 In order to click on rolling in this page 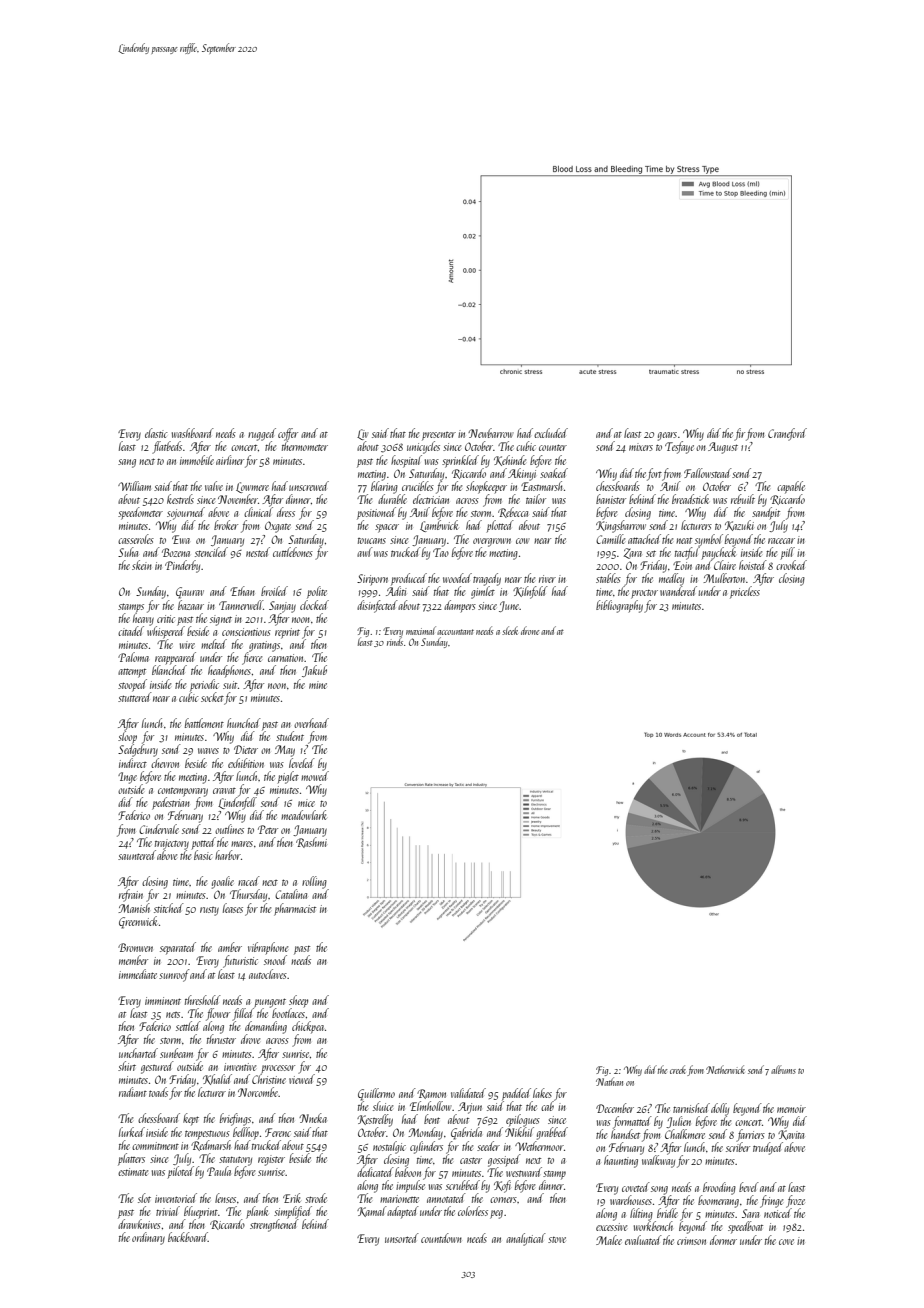, I will do `click(314, 882)`.
